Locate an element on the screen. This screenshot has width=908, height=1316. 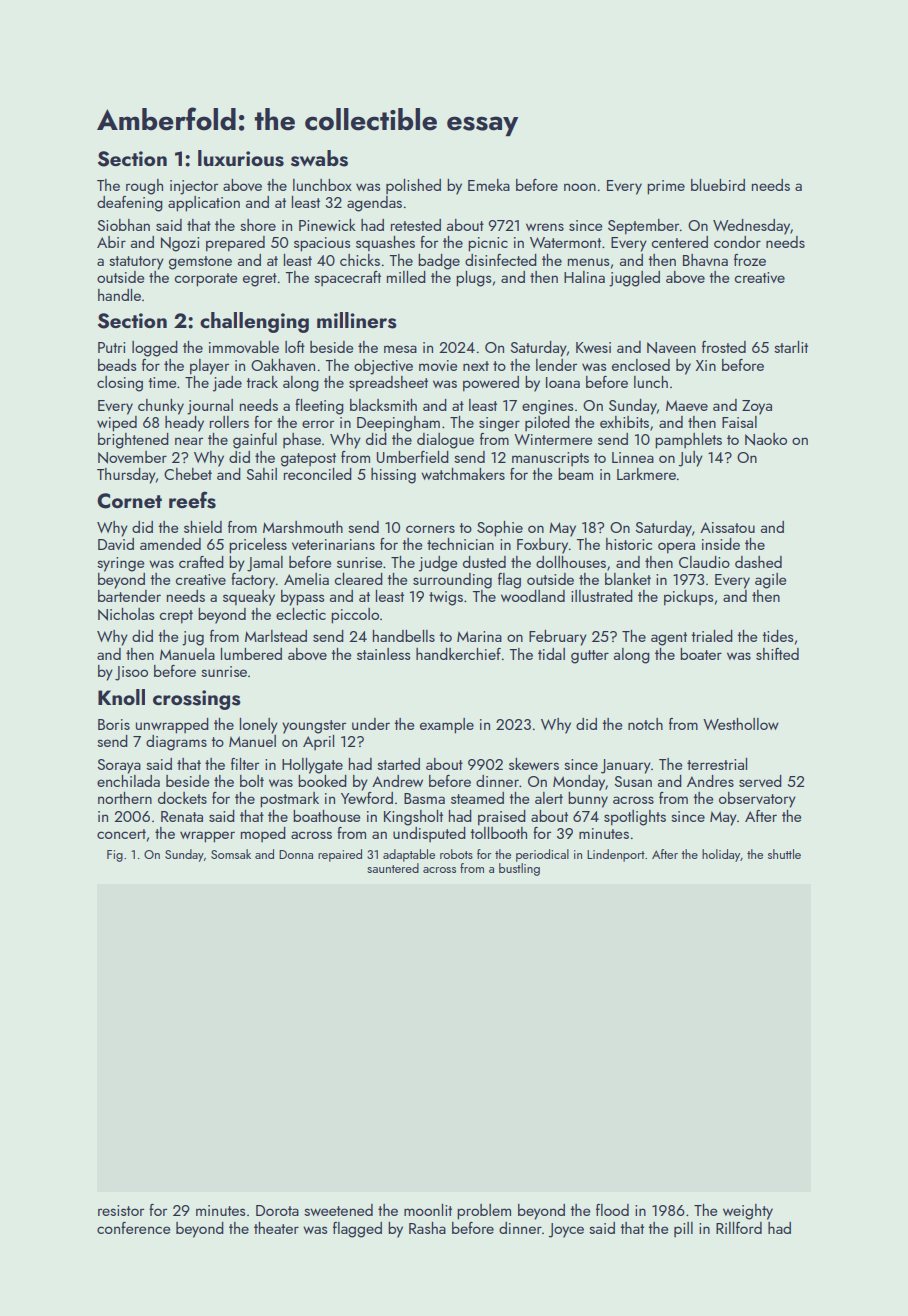
Somsak is located at coordinates (231, 854).
